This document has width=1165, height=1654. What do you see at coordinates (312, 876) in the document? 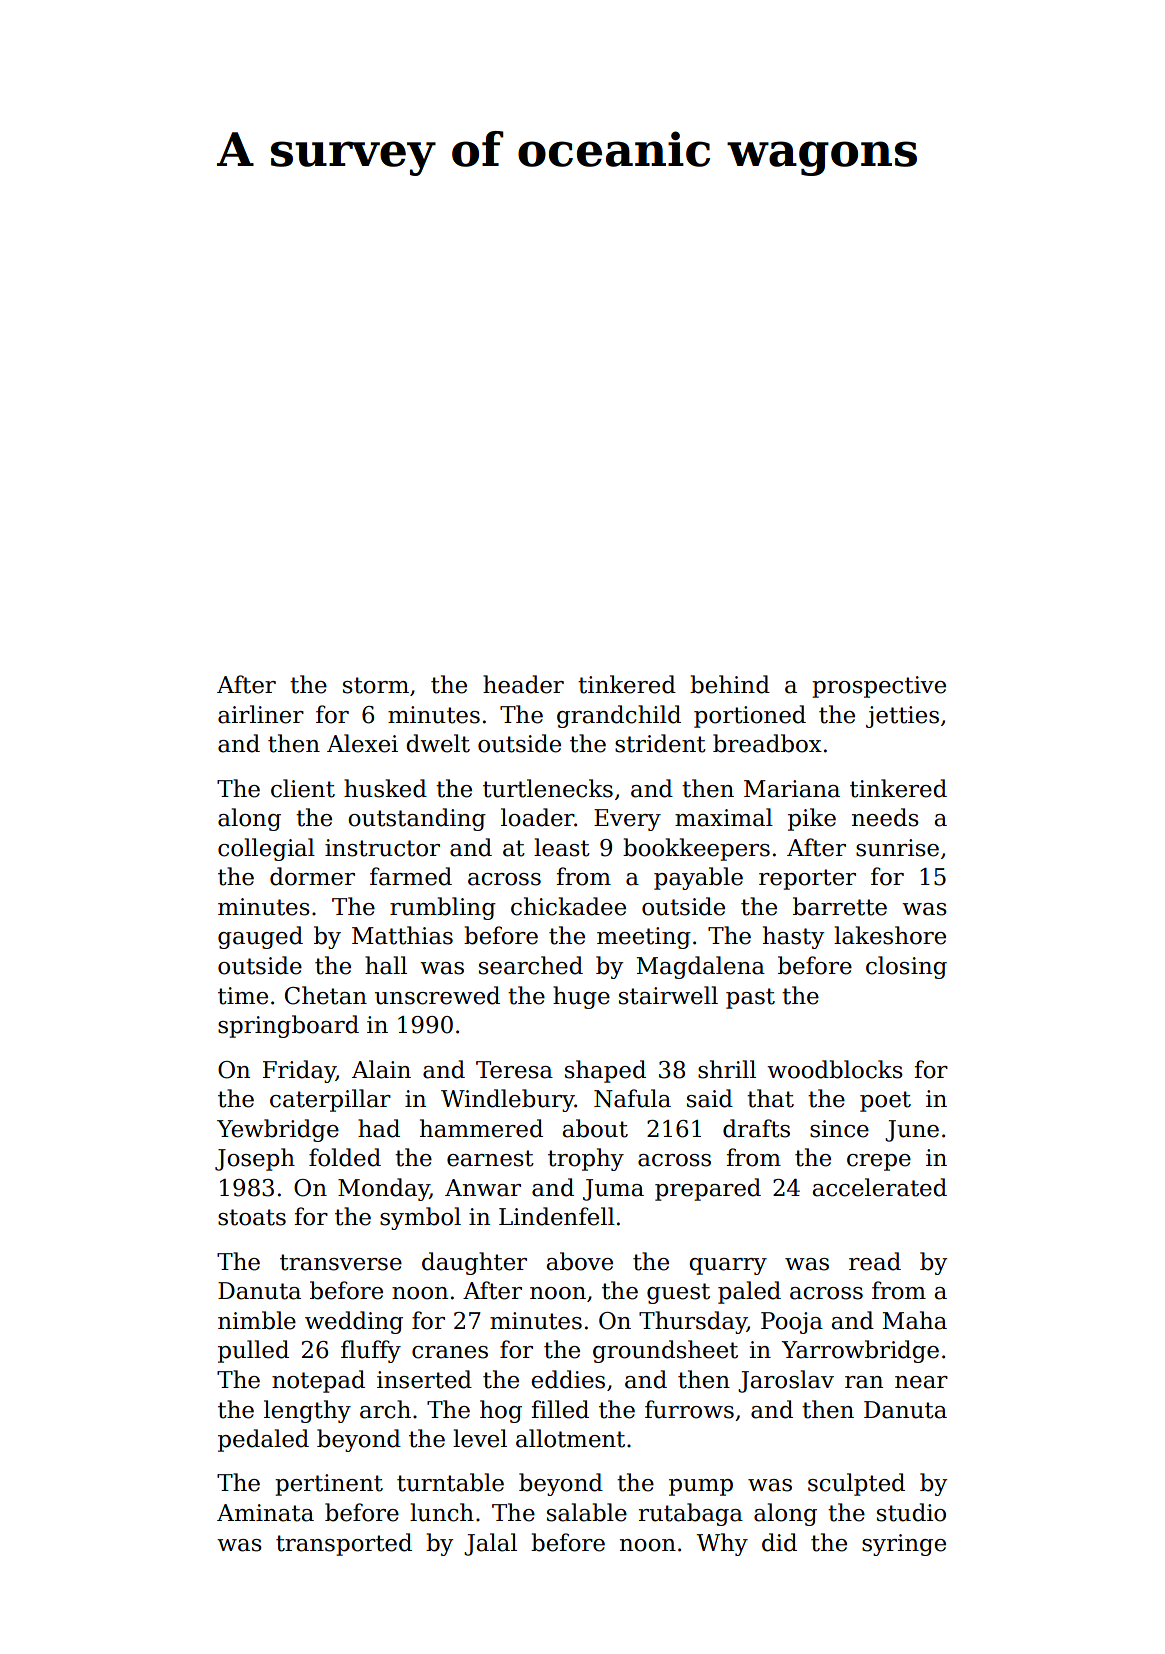
I see `dormer` at bounding box center [312, 876].
